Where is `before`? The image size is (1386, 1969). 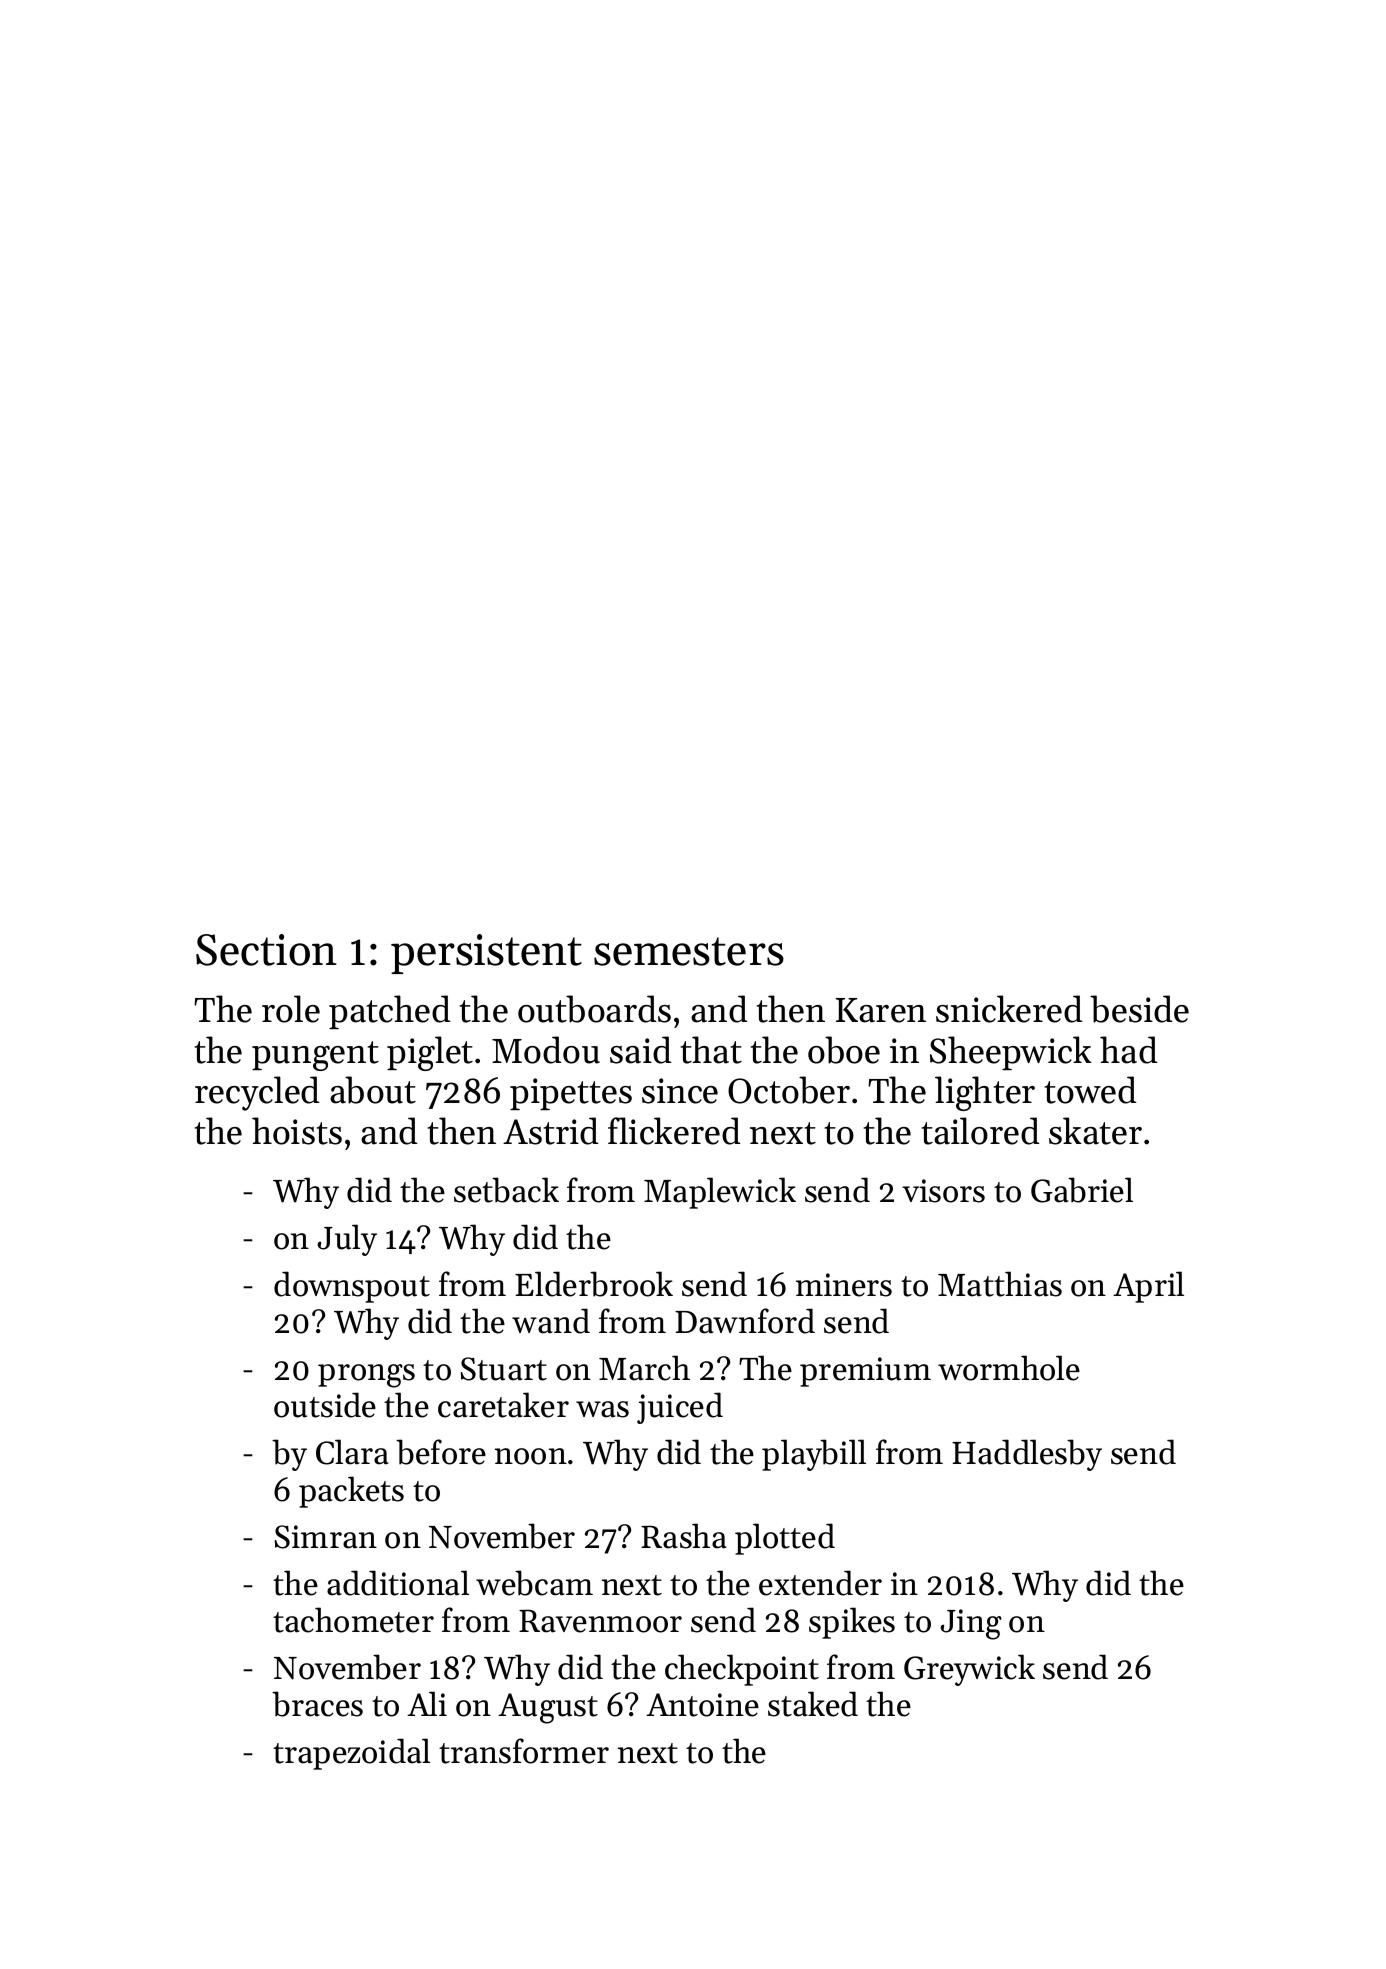 before is located at coordinates (441, 1452).
